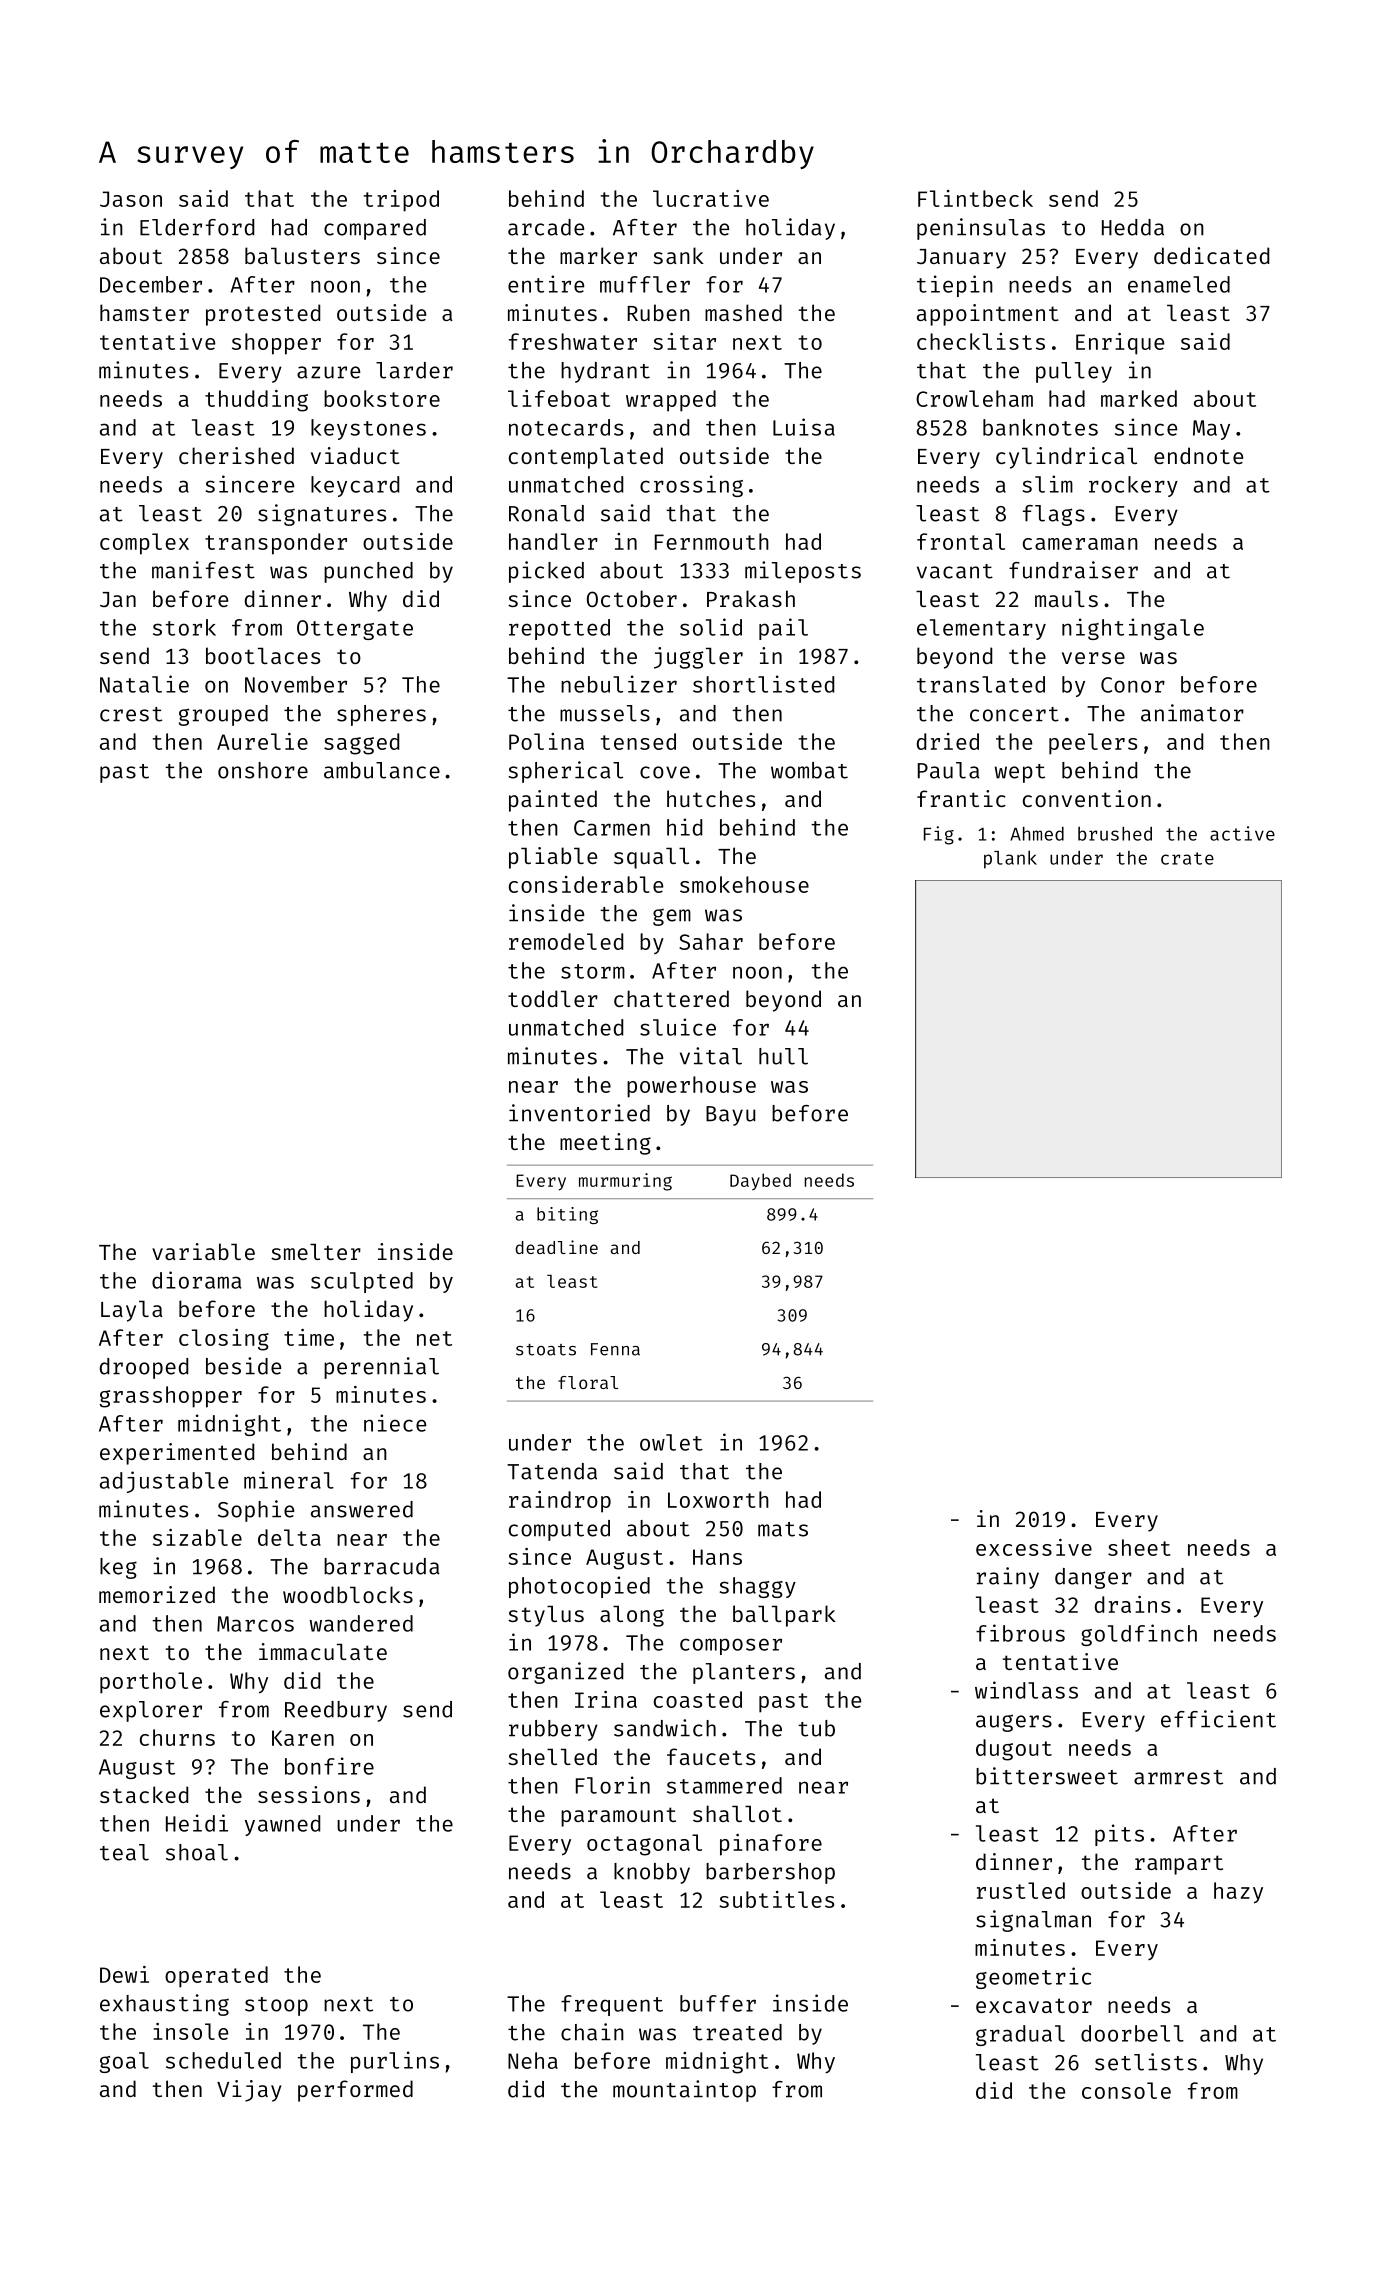 Image resolution: width=1380 pixels, height=2273 pixels. What do you see at coordinates (355, 2091) in the screenshot?
I see `performed` at bounding box center [355, 2091].
